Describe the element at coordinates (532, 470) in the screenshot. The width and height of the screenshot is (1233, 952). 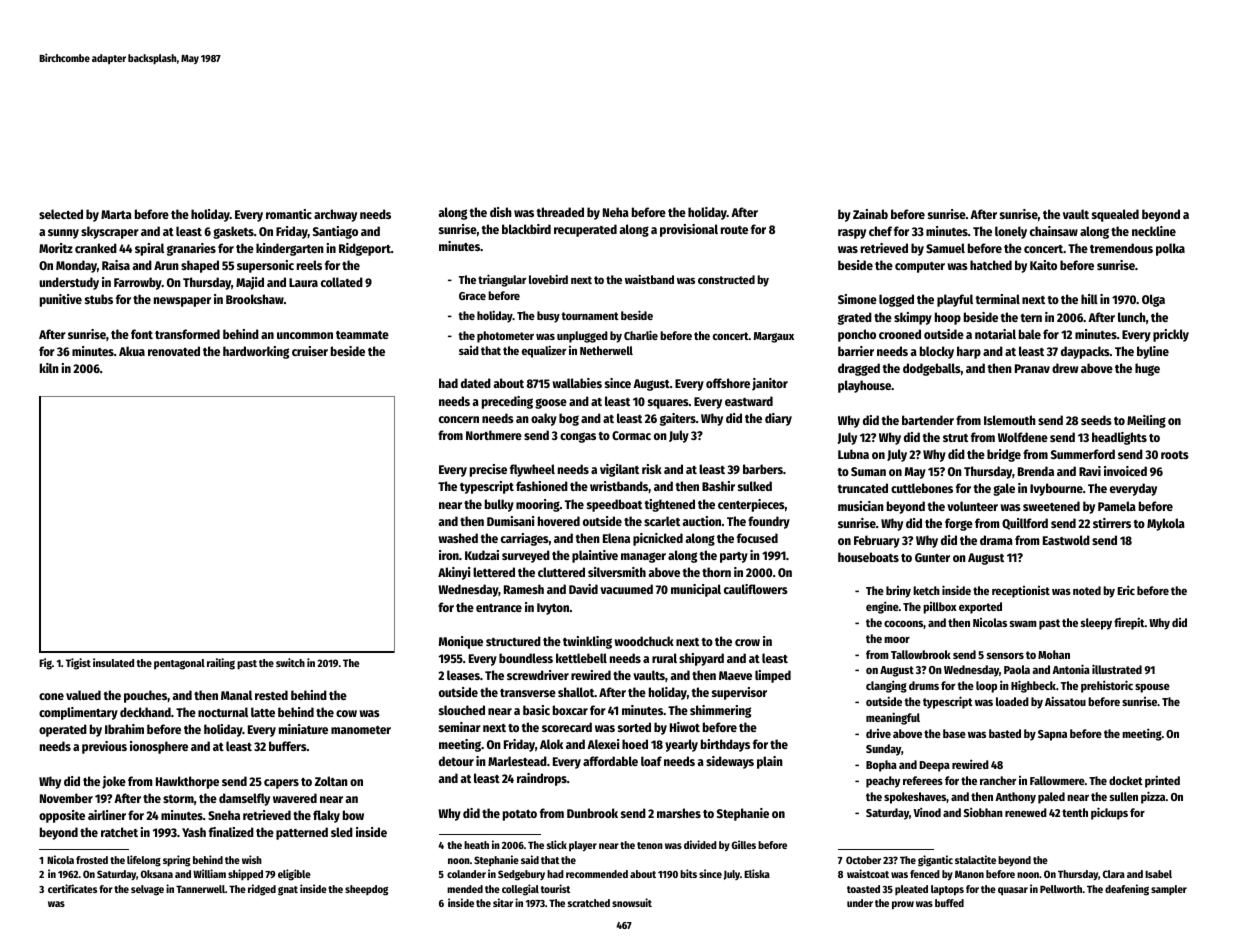
I see `flywheel` at that location.
